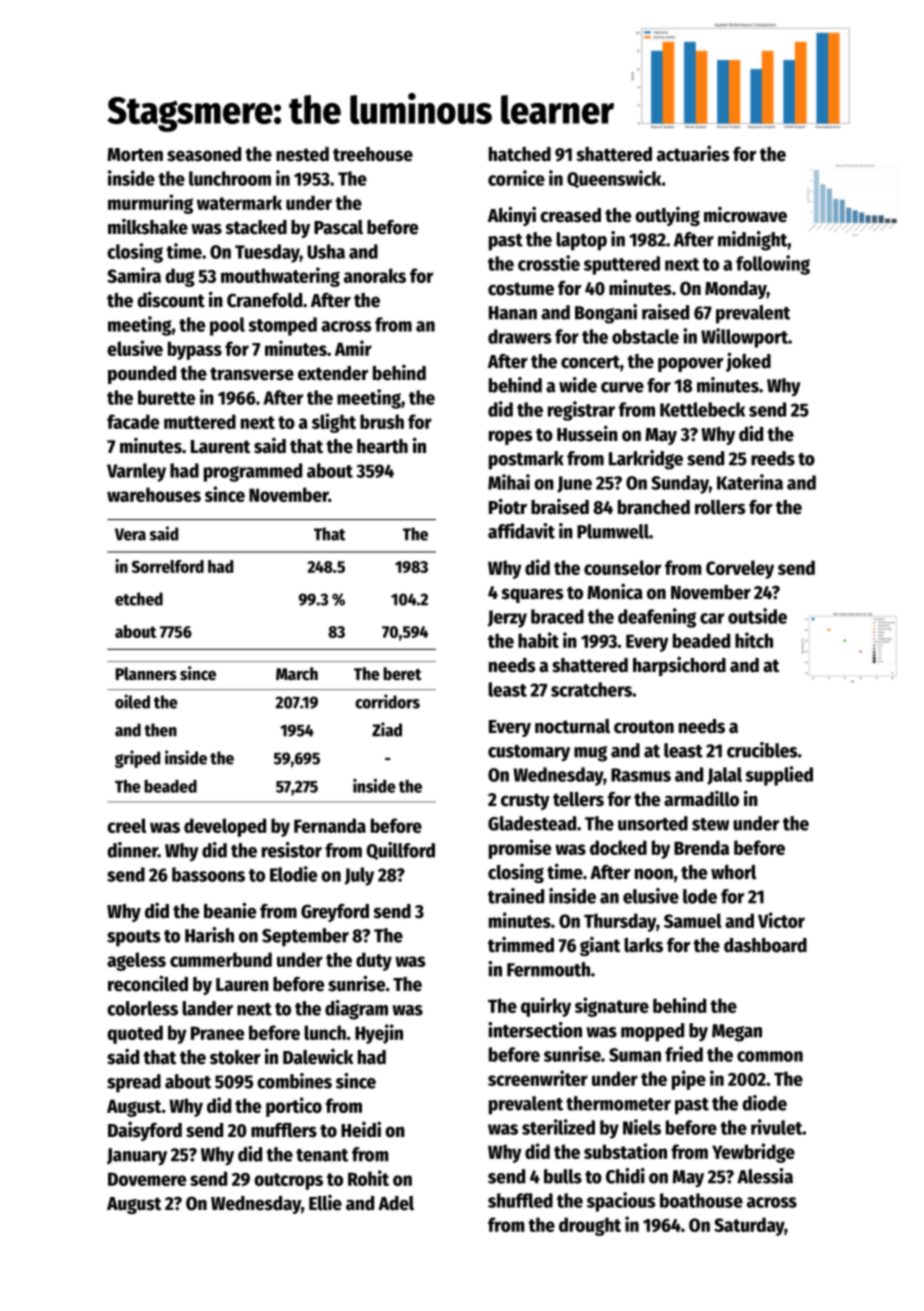 Image resolution: width=924 pixels, height=1311 pixels. I want to click on habit, so click(538, 640).
